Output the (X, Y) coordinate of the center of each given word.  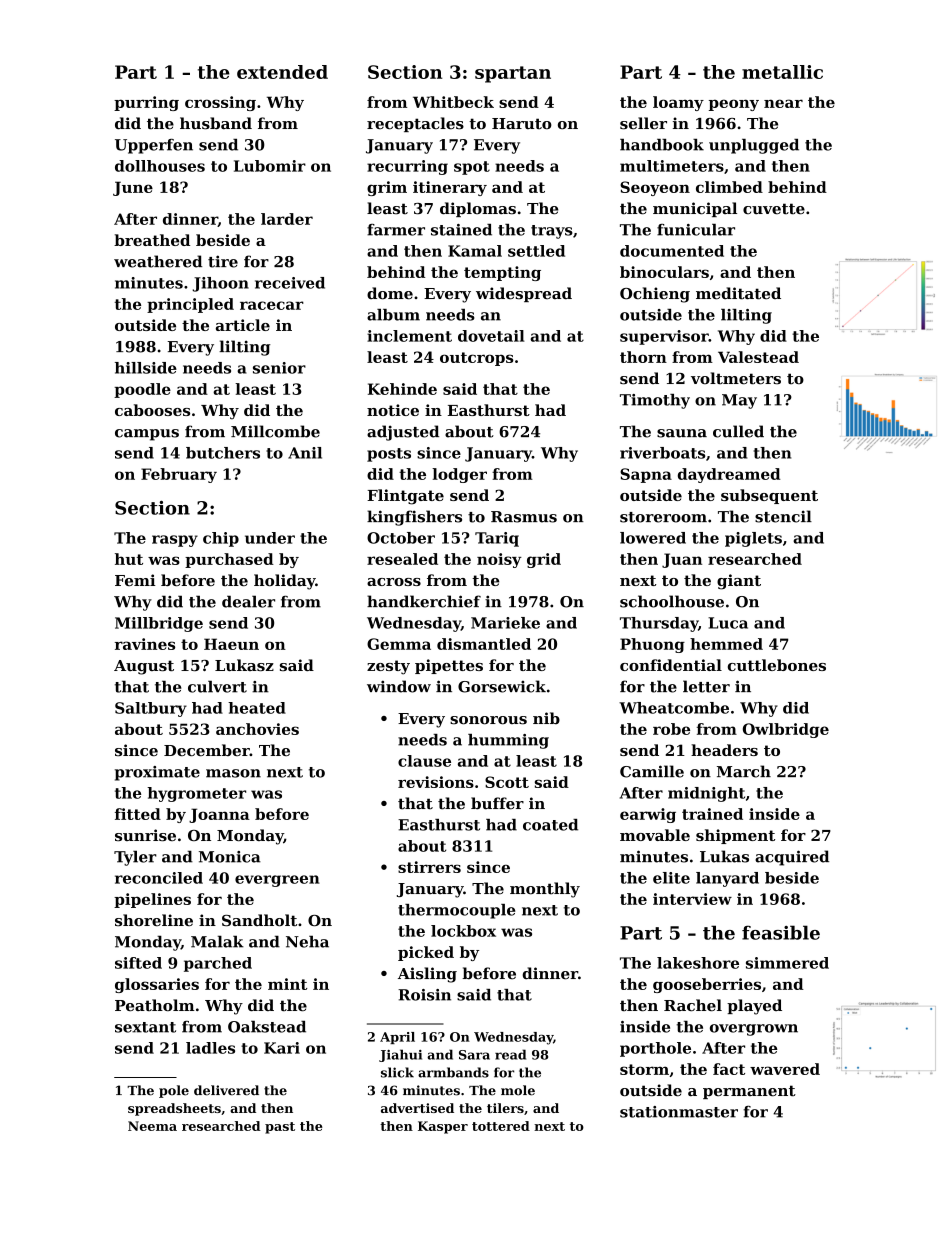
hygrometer (196, 794)
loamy (678, 103)
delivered (226, 1090)
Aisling (427, 975)
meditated (738, 293)
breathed (152, 240)
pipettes (449, 666)
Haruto (522, 124)
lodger (459, 475)
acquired (792, 858)
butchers (223, 453)
